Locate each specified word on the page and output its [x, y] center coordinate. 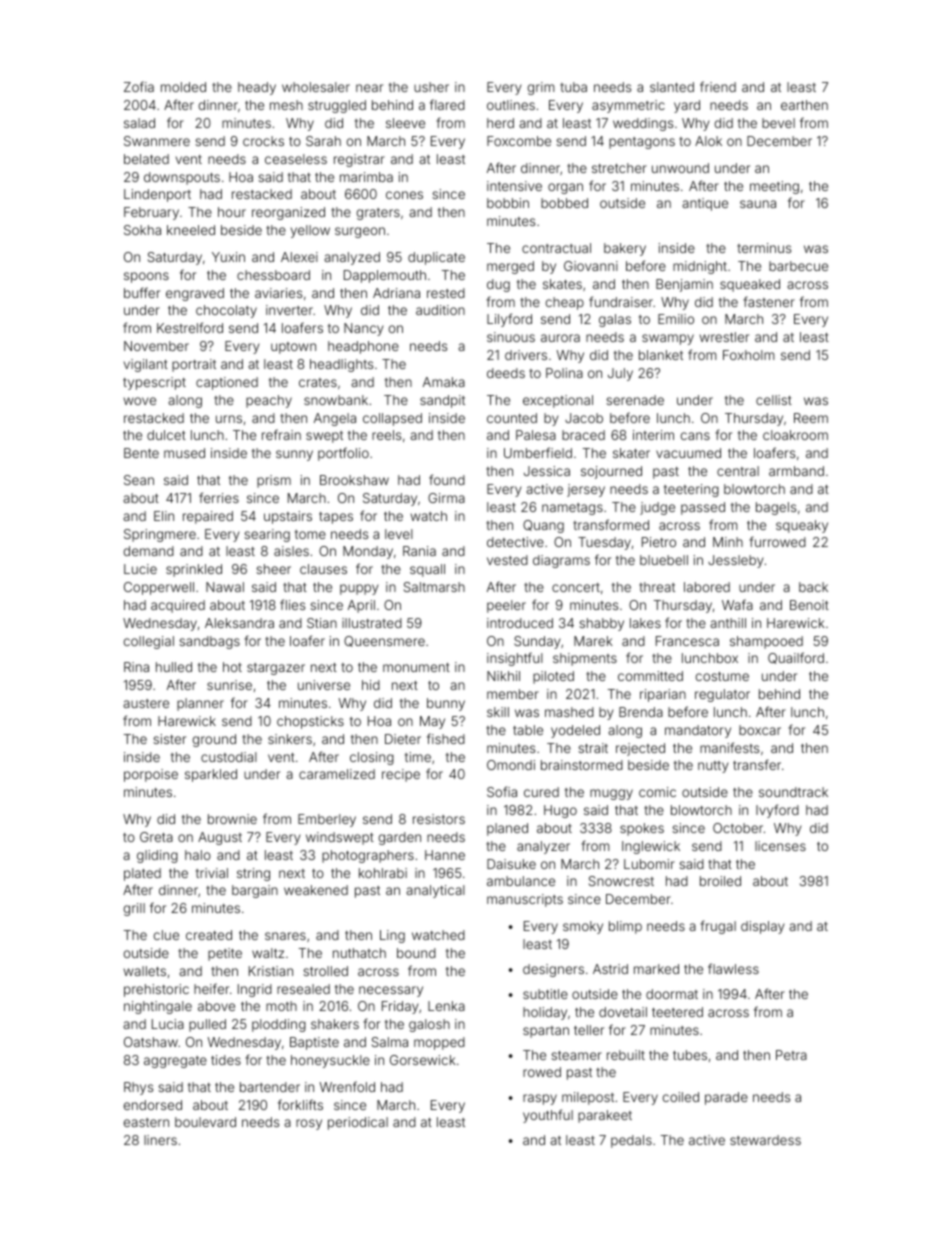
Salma [390, 1042]
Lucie [140, 569]
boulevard [205, 1122]
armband [796, 471]
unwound [680, 168]
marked [656, 969]
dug [498, 285]
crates [318, 382]
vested [507, 560]
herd [500, 123]
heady [257, 88]
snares [285, 936]
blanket [661, 355]
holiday [545, 1013]
